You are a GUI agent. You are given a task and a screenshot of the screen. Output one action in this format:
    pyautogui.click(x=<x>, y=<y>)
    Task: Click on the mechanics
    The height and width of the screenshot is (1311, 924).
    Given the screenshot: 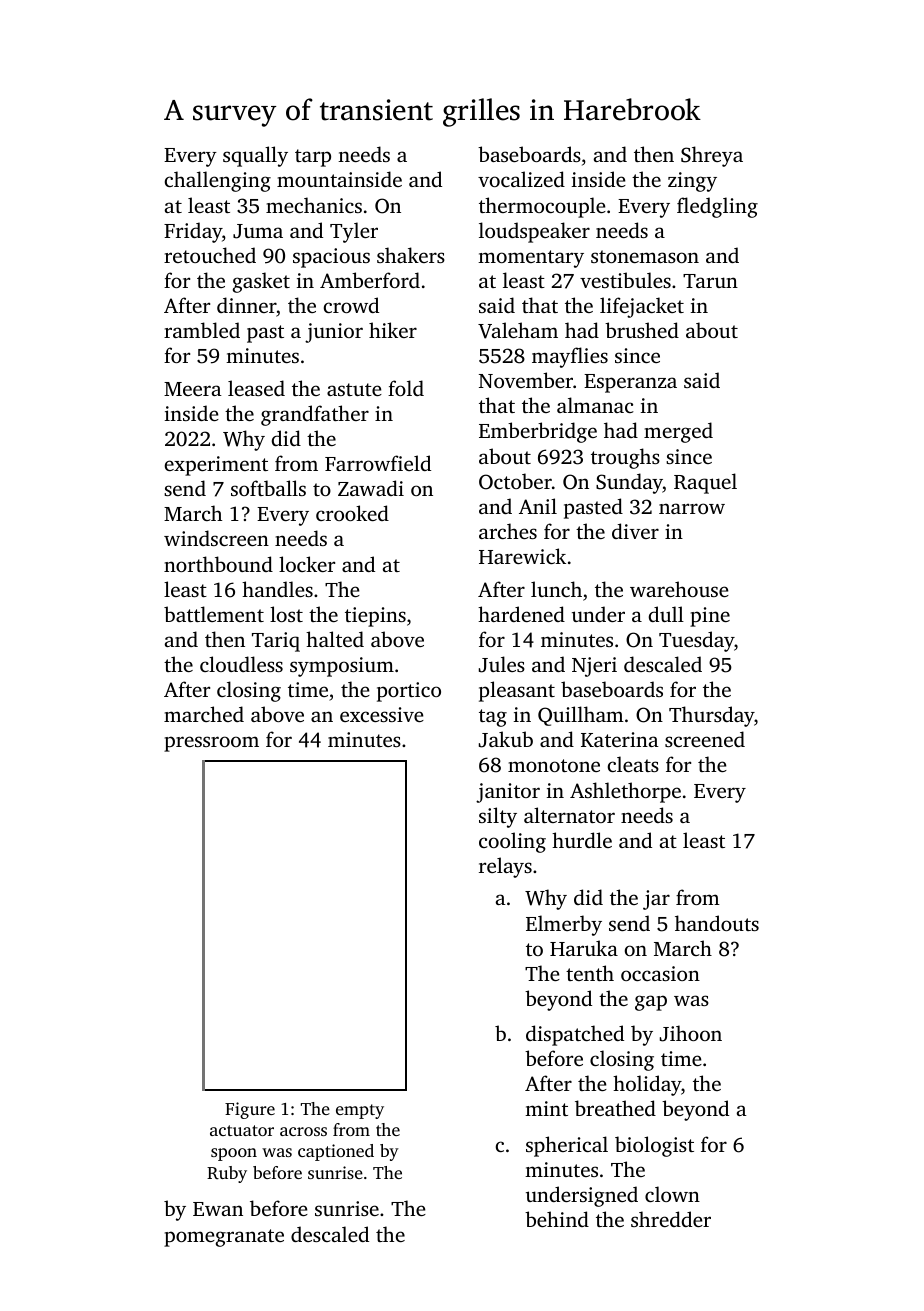 What is the action you would take?
    pyautogui.click(x=314, y=205)
